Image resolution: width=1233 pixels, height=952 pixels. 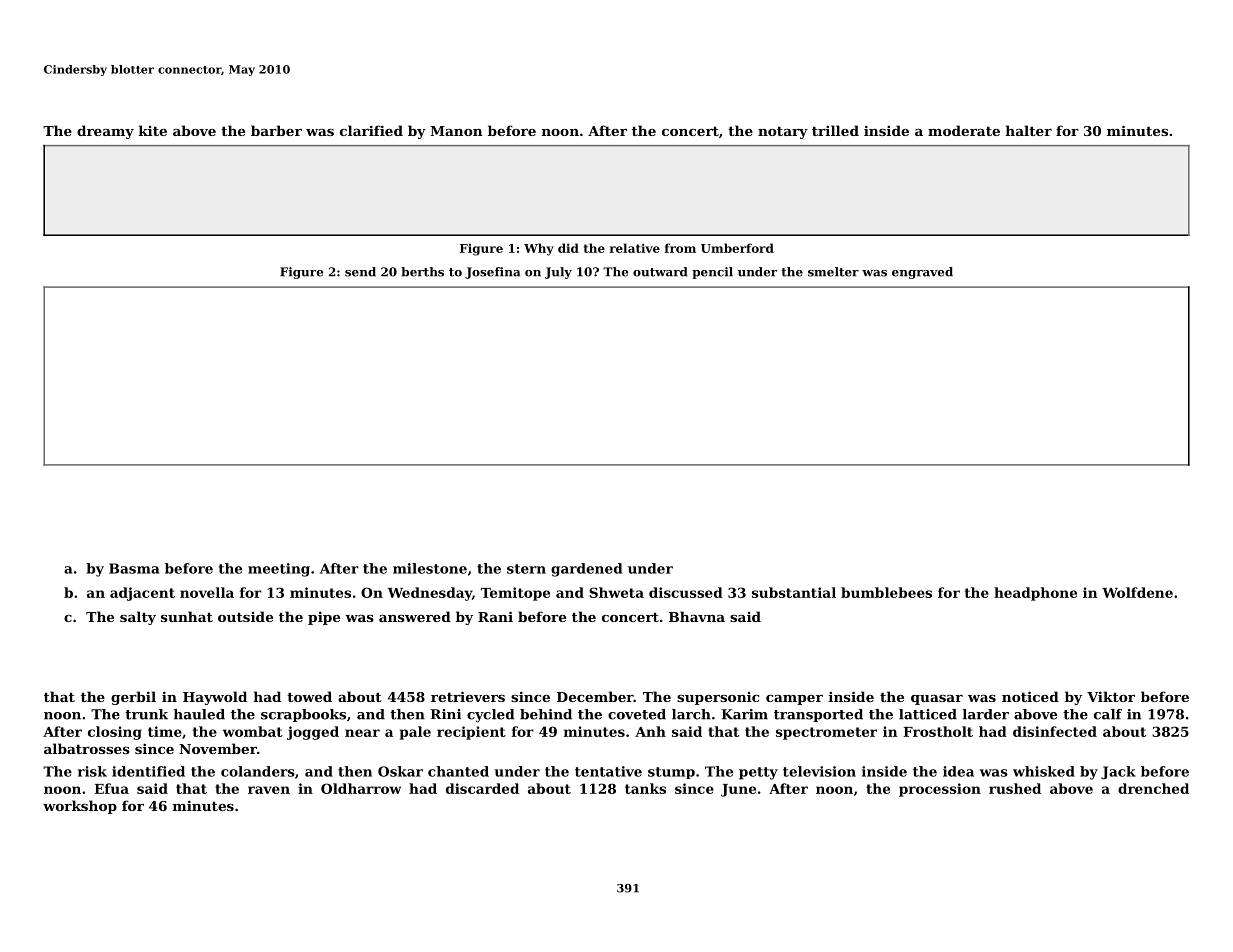 I want to click on barber, so click(x=276, y=130).
